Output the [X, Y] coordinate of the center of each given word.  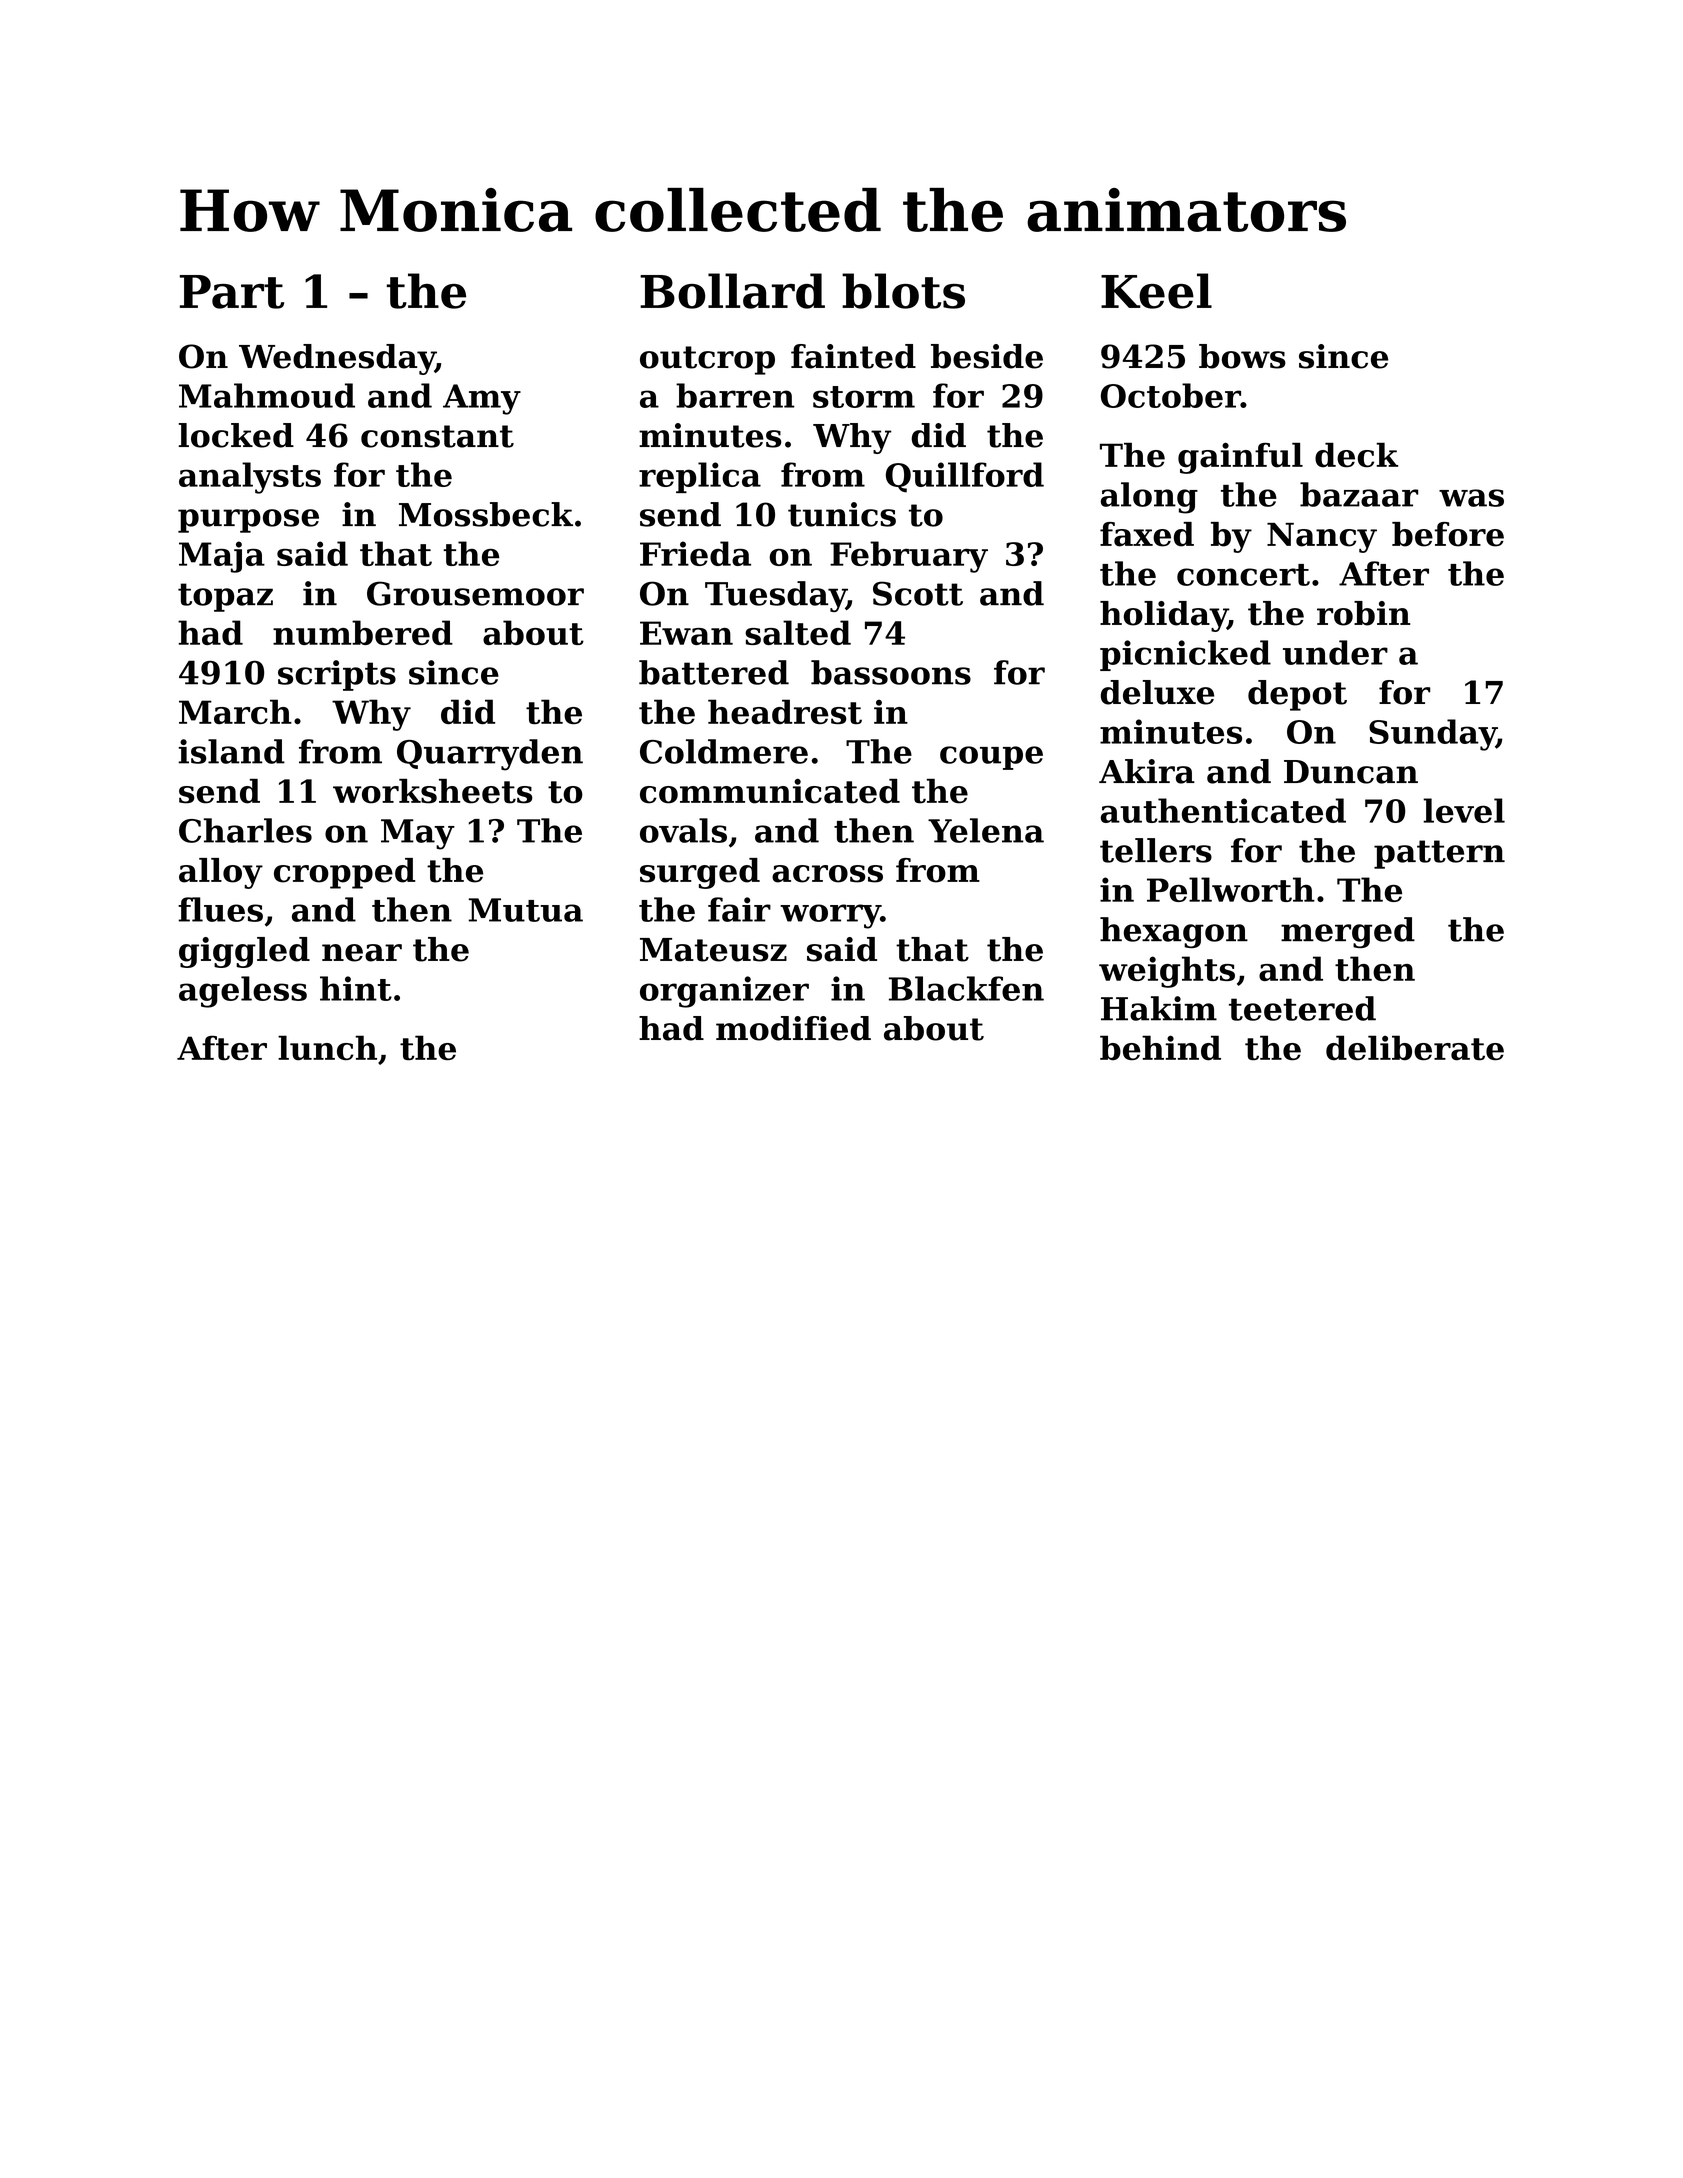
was [1471, 498]
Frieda [695, 553]
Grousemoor [475, 593]
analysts [250, 478]
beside [987, 356]
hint [356, 988]
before [1448, 534]
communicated [770, 791]
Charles [245, 830]
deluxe [1157, 692]
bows [1242, 356]
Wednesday [337, 359]
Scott [918, 593]
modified [793, 1028]
